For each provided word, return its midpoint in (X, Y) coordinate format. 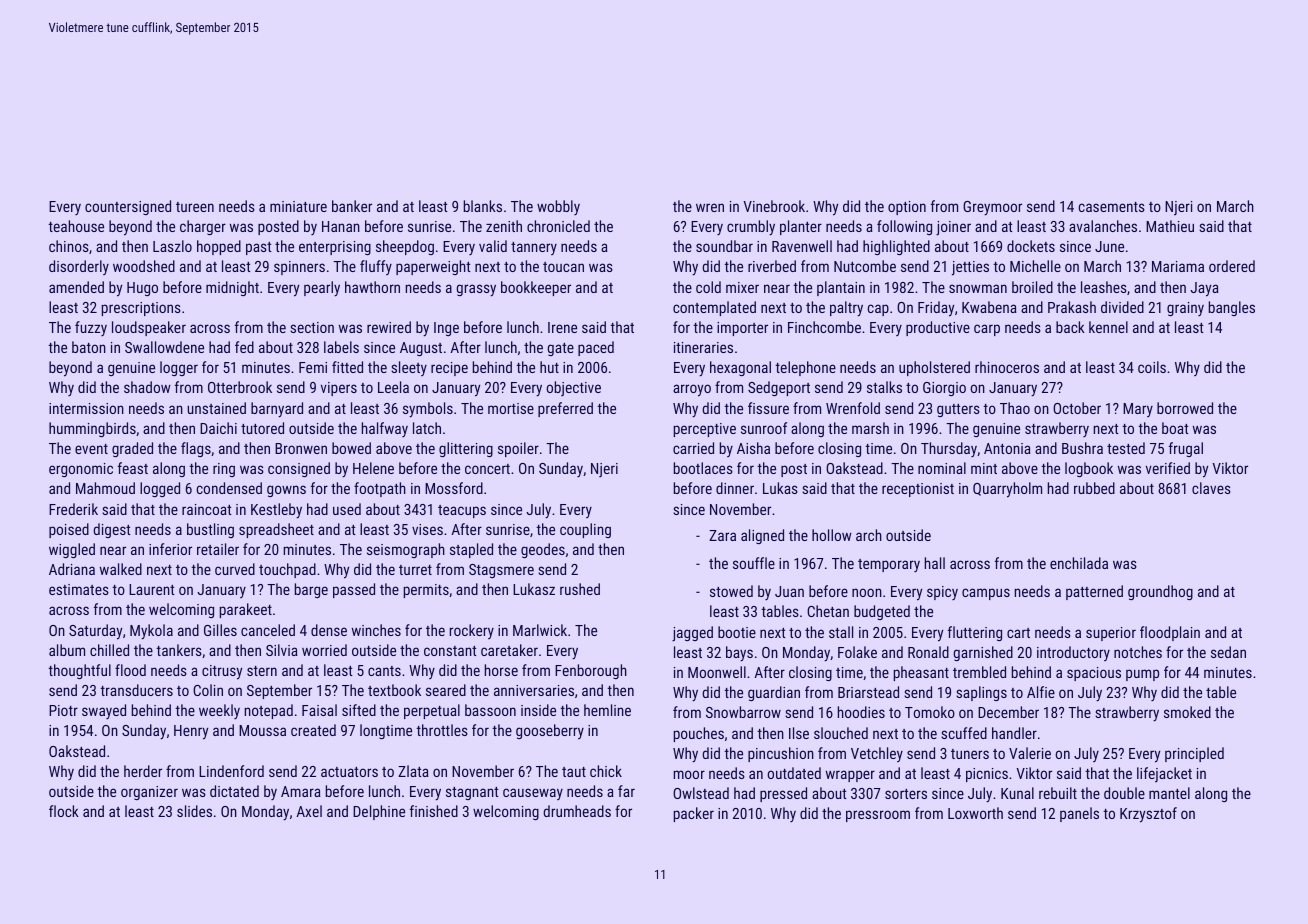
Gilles (220, 630)
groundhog (1160, 592)
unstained (216, 408)
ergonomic (81, 470)
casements (1112, 207)
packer (694, 814)
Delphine (379, 812)
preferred (565, 409)
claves (1211, 488)
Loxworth (975, 813)
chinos (69, 246)
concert (487, 469)
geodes (543, 550)
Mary (1138, 410)
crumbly (751, 228)
